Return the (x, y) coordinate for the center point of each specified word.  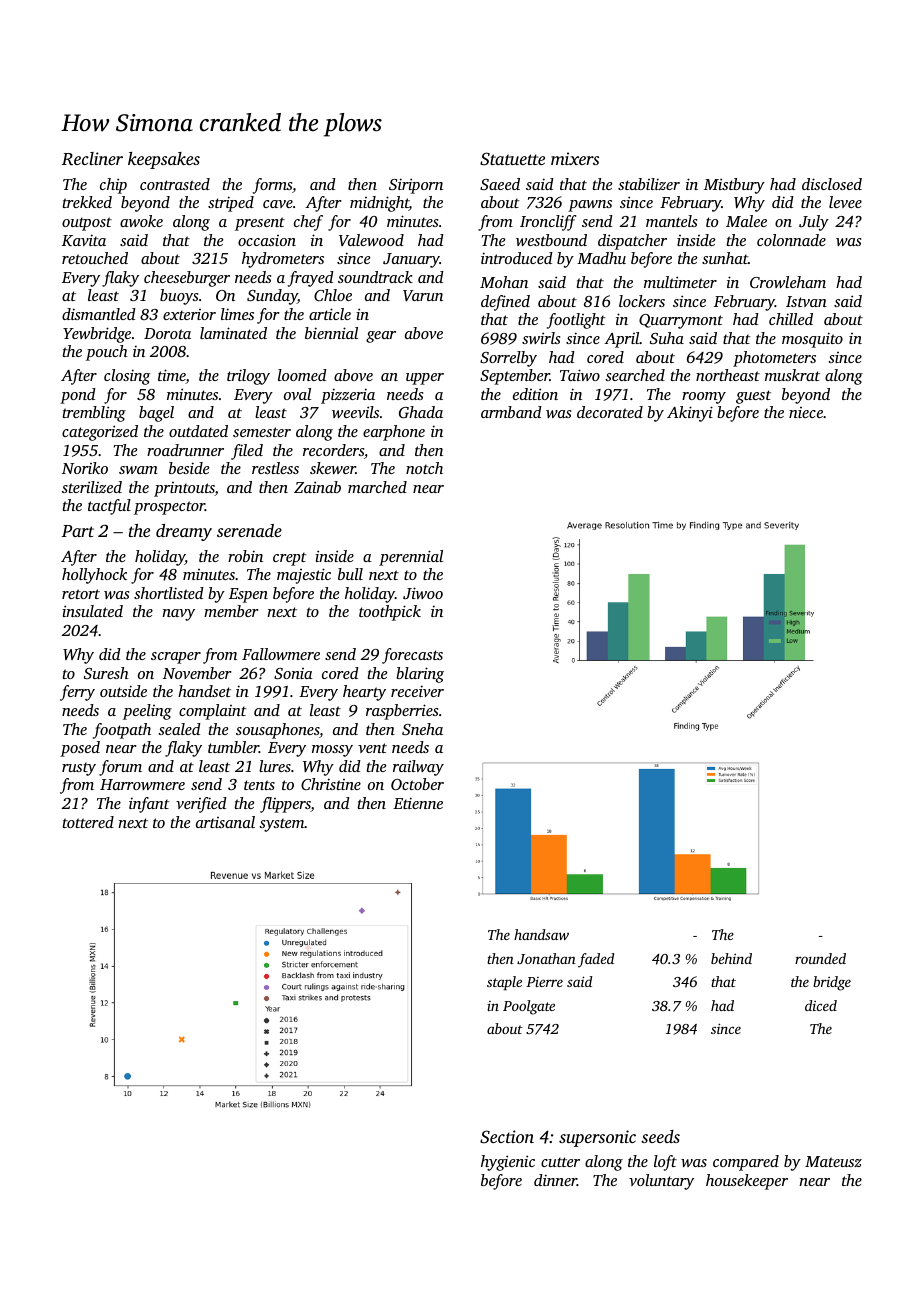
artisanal (225, 822)
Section (507, 1137)
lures (275, 766)
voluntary (661, 1182)
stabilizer (649, 184)
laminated (233, 333)
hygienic (508, 1163)
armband (511, 412)
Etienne (418, 803)
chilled (791, 319)
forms (272, 186)
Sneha (422, 729)
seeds (660, 1136)
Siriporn (416, 186)
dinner (555, 1180)
